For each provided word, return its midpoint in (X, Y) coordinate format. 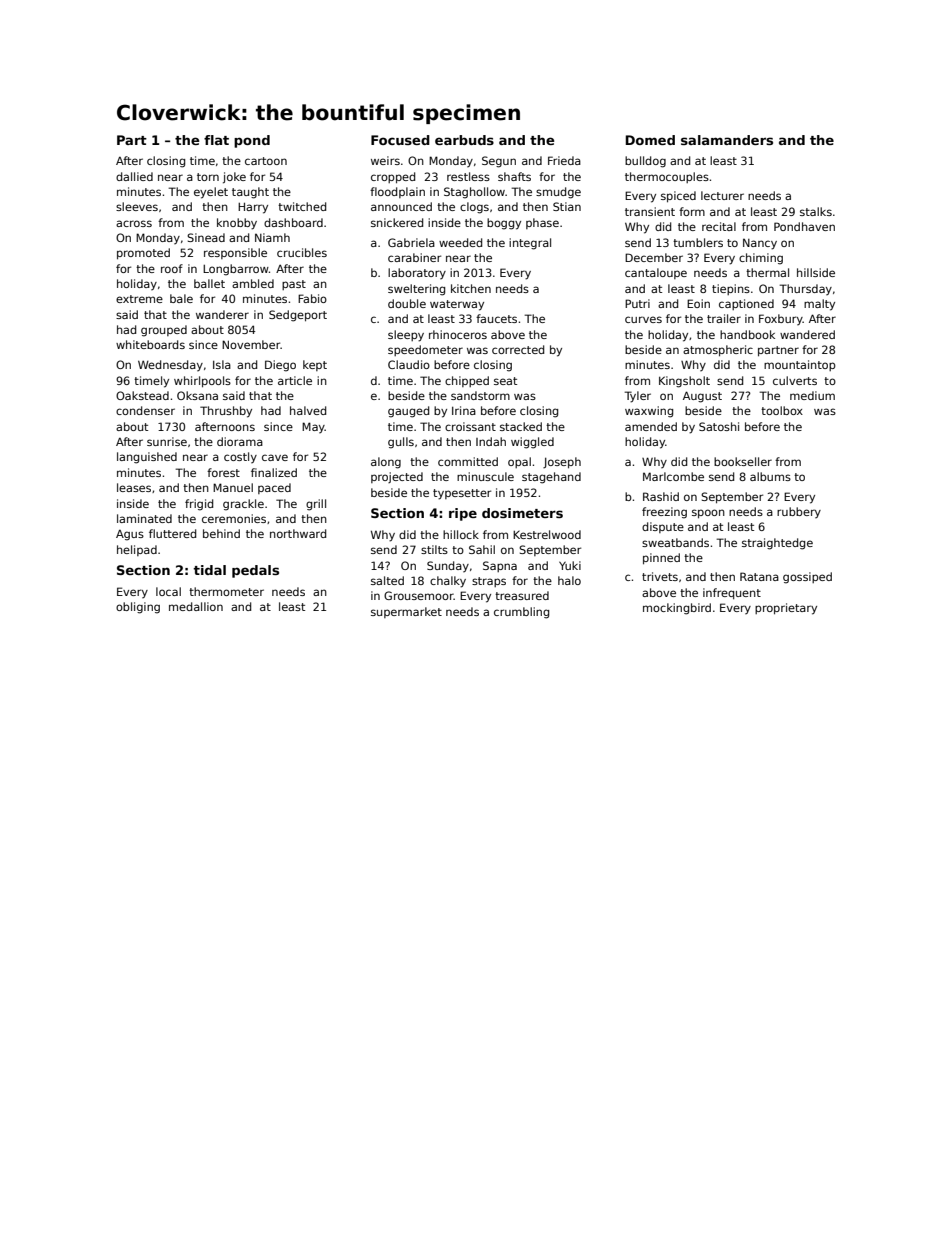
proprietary (786, 609)
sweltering (416, 290)
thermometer (226, 591)
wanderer (222, 314)
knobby (237, 224)
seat (505, 381)
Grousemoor (419, 595)
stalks (816, 211)
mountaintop (800, 365)
